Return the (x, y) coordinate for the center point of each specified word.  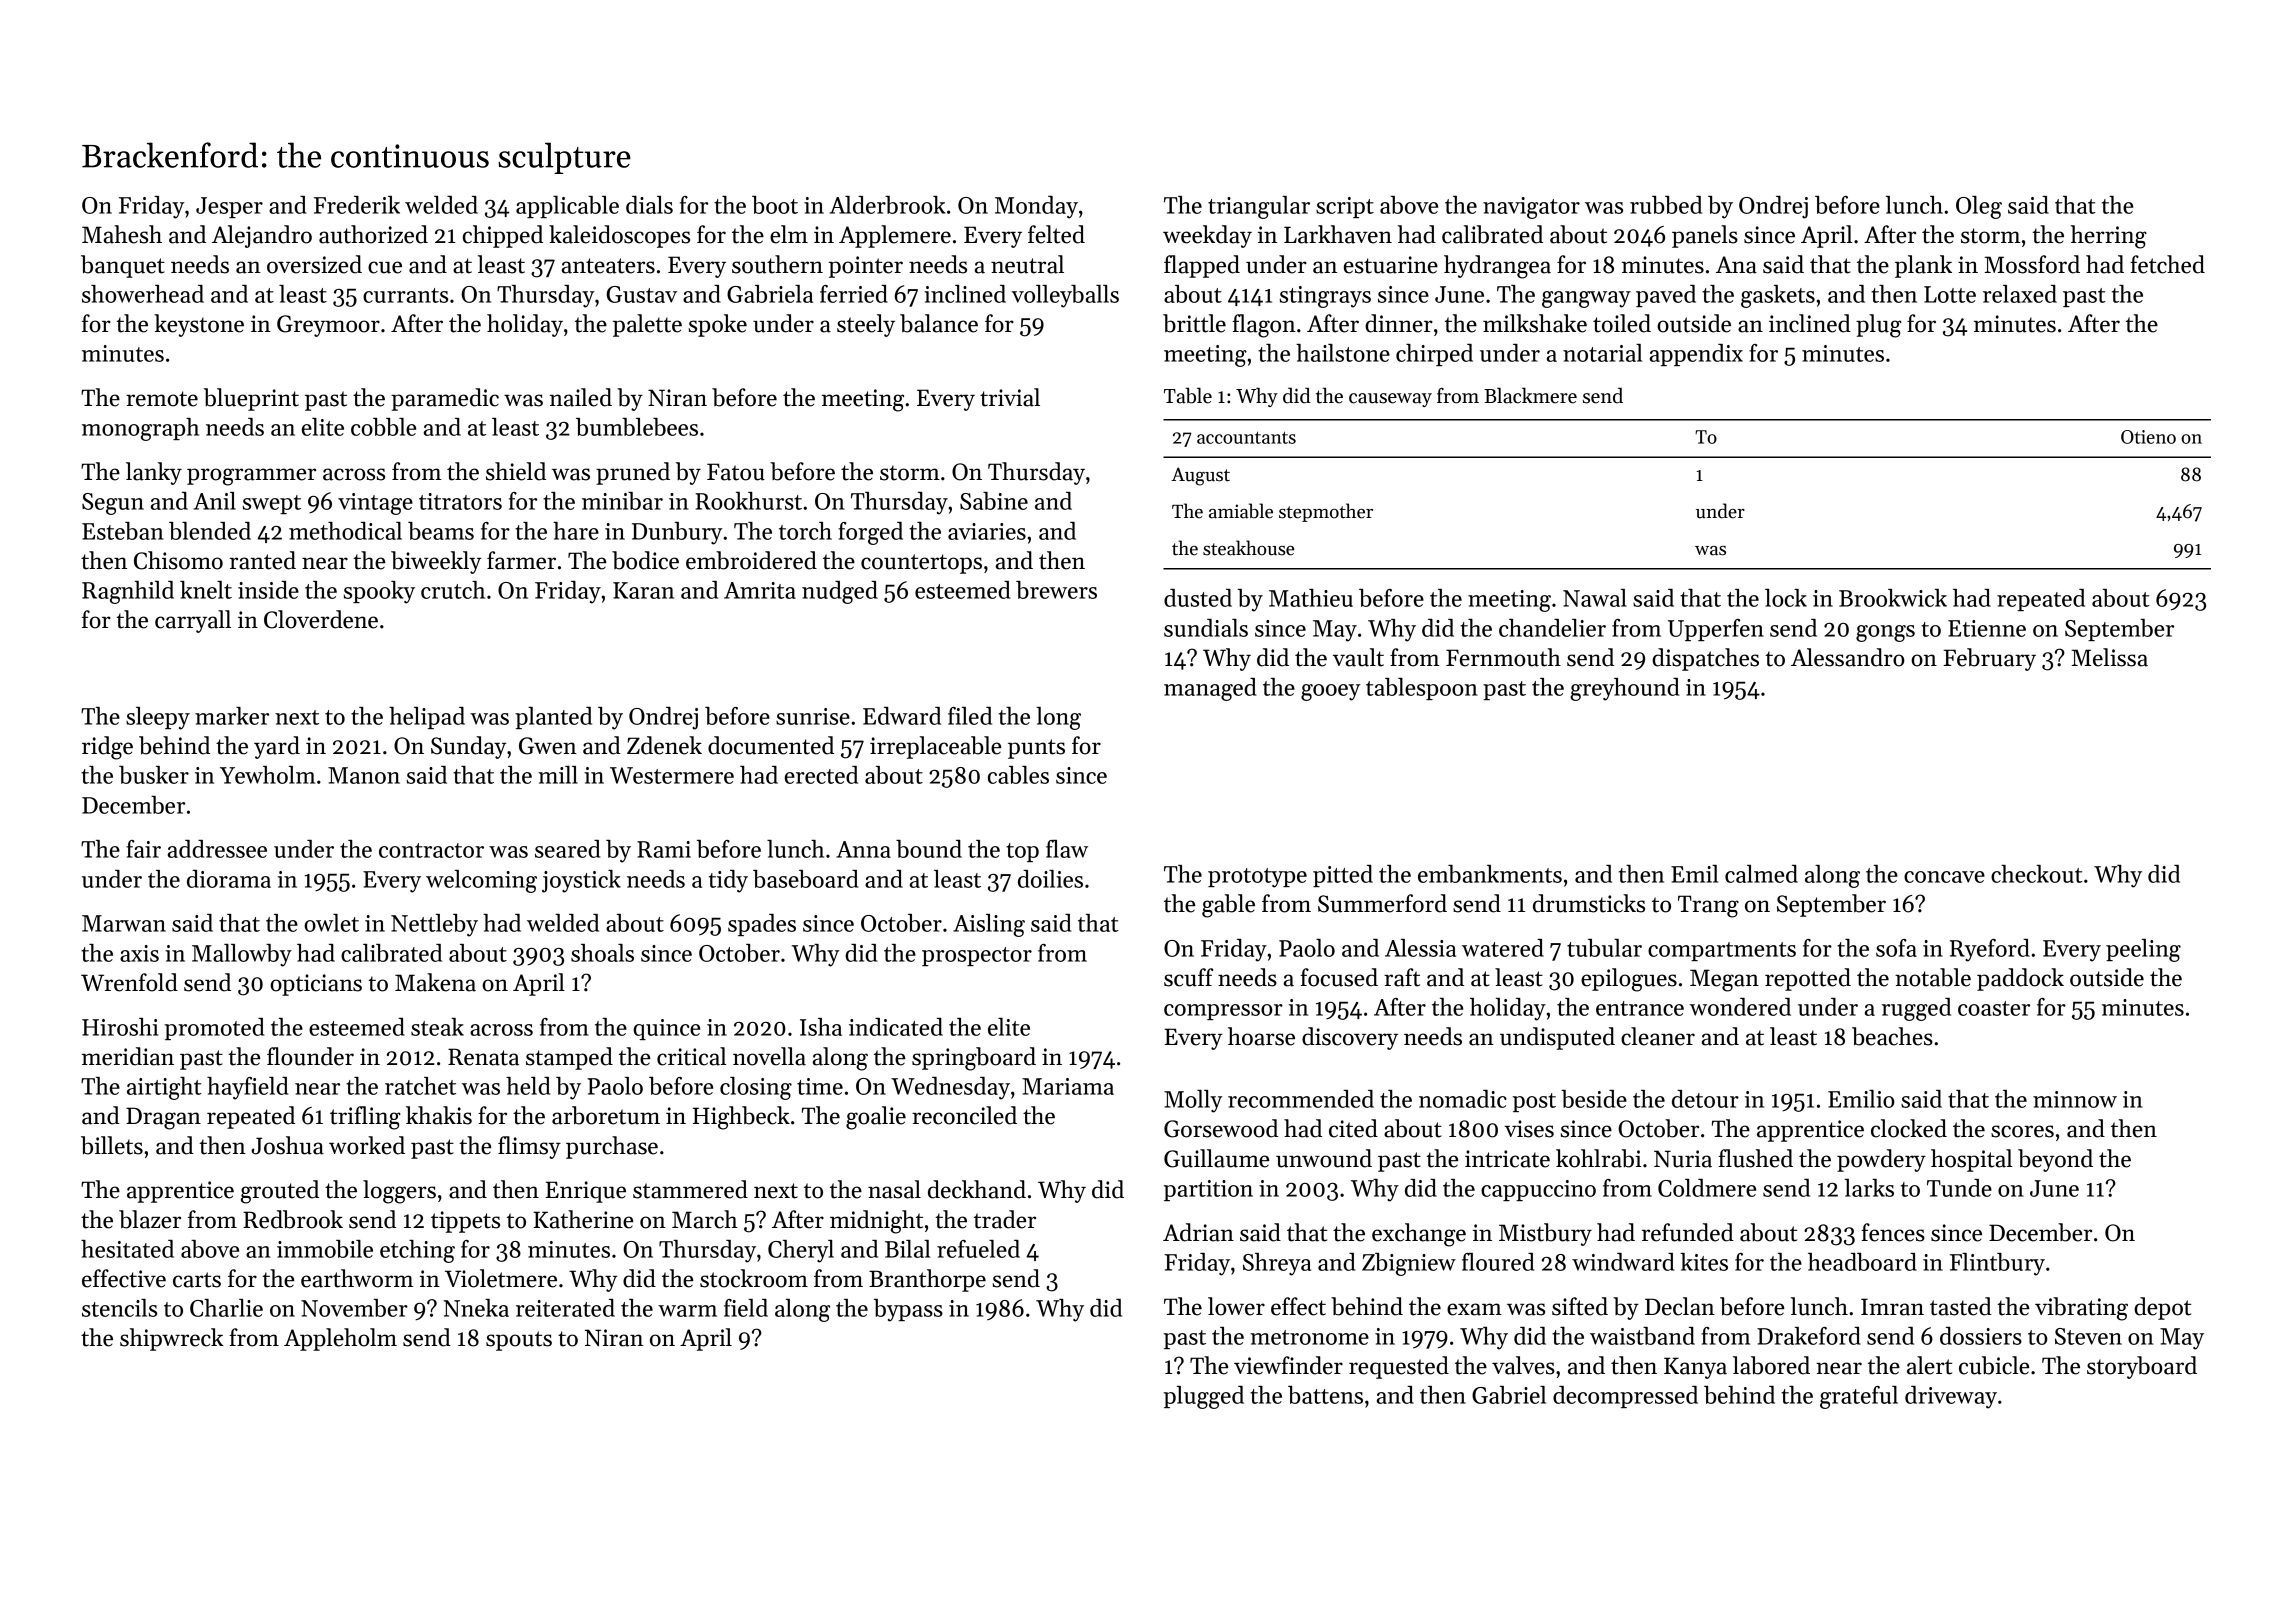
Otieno (2148, 437)
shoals (602, 953)
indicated (896, 1027)
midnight (876, 1222)
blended (210, 531)
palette (647, 325)
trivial (1010, 397)
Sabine (994, 501)
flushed (1755, 1158)
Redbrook (293, 1219)
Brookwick (1893, 598)
